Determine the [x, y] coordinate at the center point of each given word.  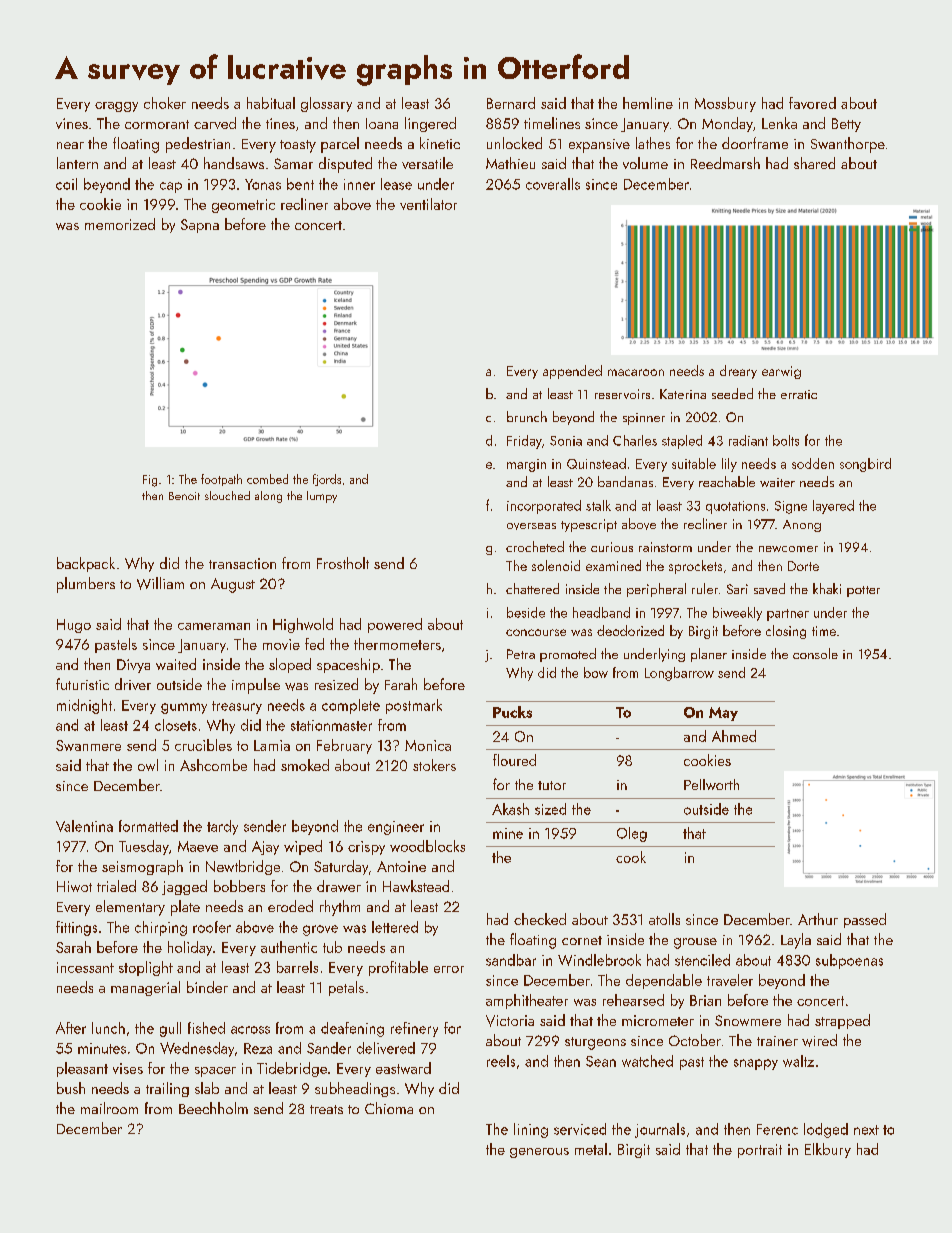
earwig [781, 372]
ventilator [428, 204]
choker [165, 103]
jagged [184, 887]
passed [865, 920]
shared [814, 163]
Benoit [184, 496]
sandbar [511, 960]
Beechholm [213, 1108]
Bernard [511, 103]
